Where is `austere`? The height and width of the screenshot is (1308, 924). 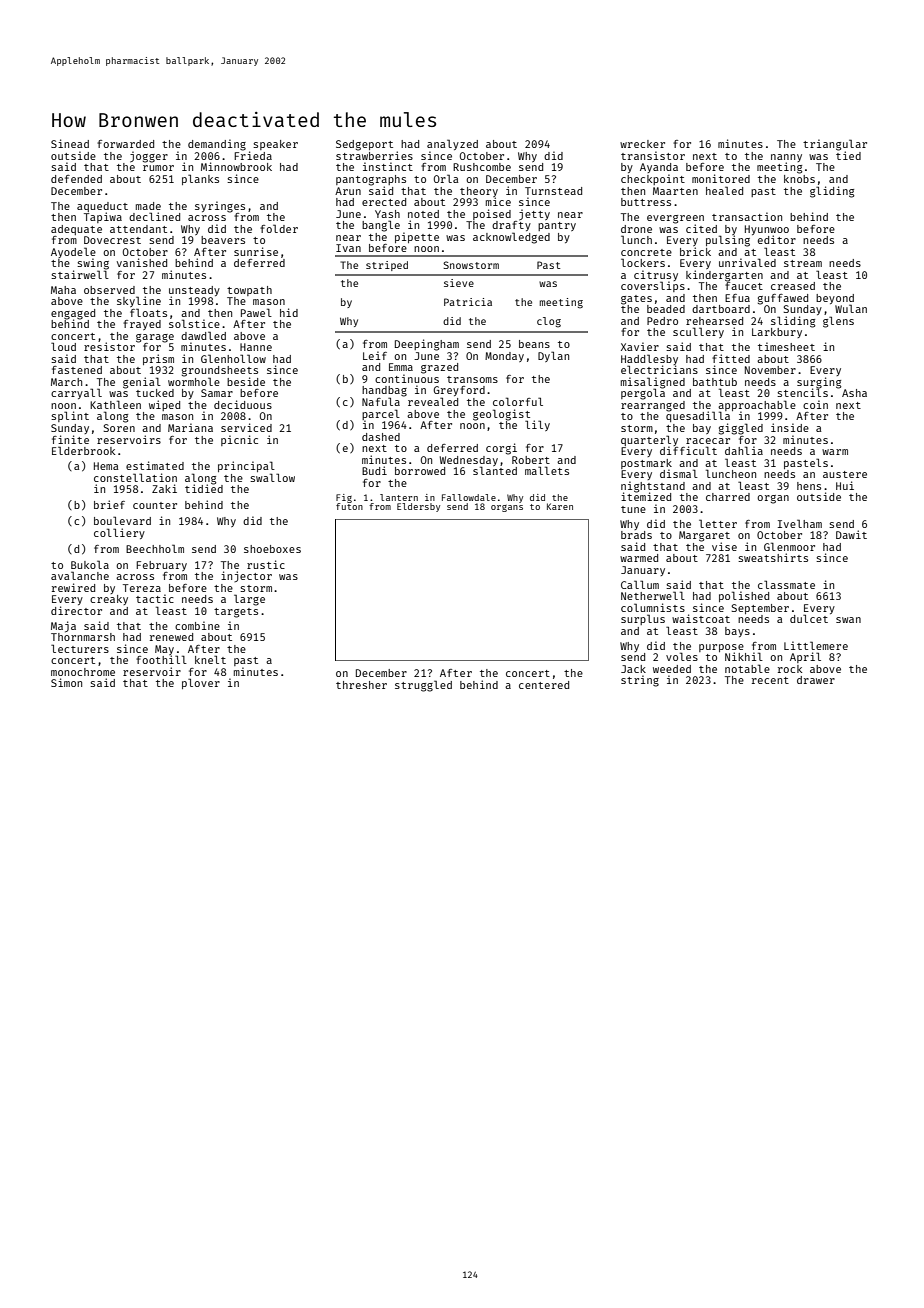 austere is located at coordinates (845, 474).
